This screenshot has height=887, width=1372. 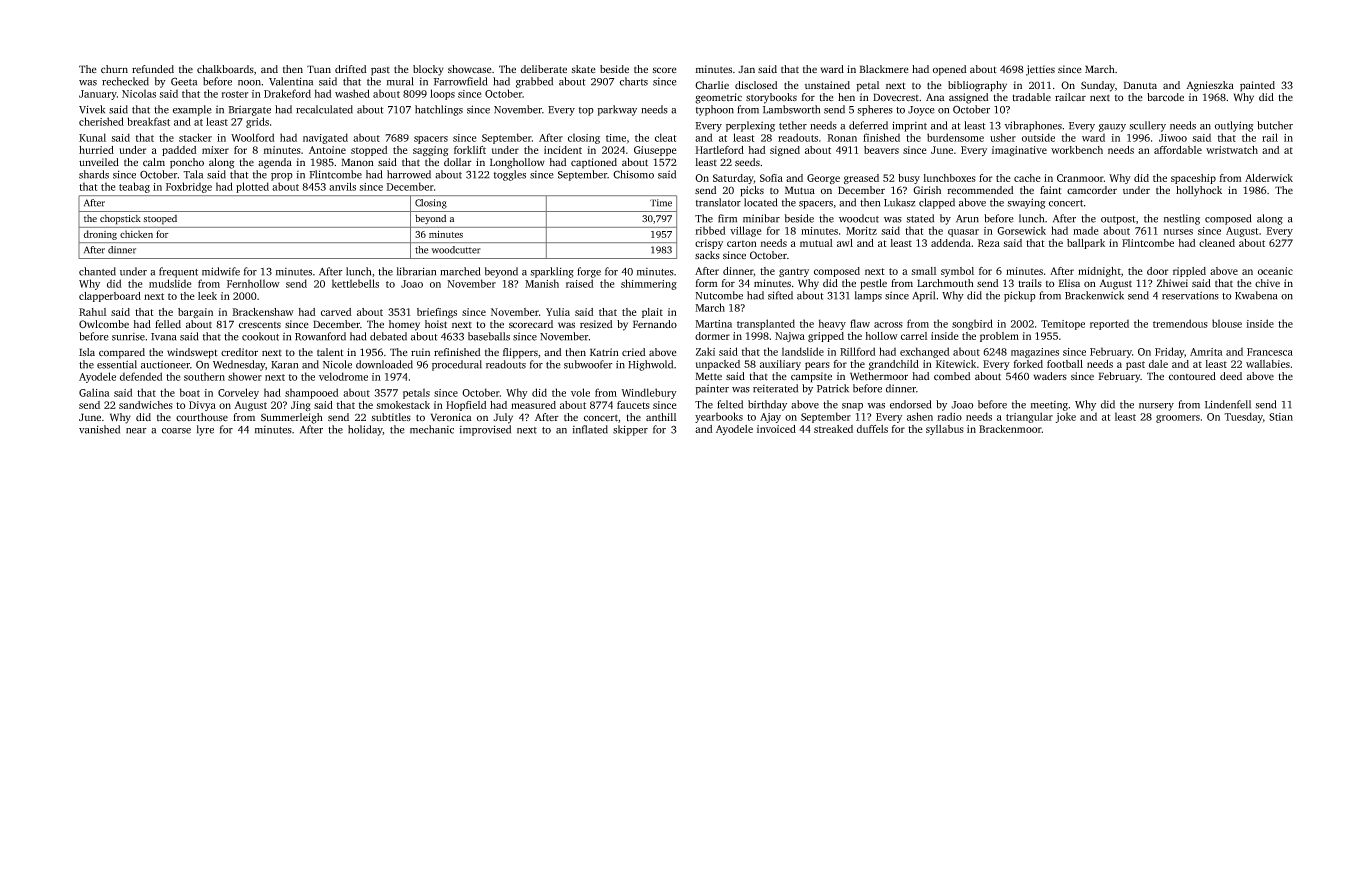 What do you see at coordinates (709, 244) in the screenshot?
I see `crispy` at bounding box center [709, 244].
